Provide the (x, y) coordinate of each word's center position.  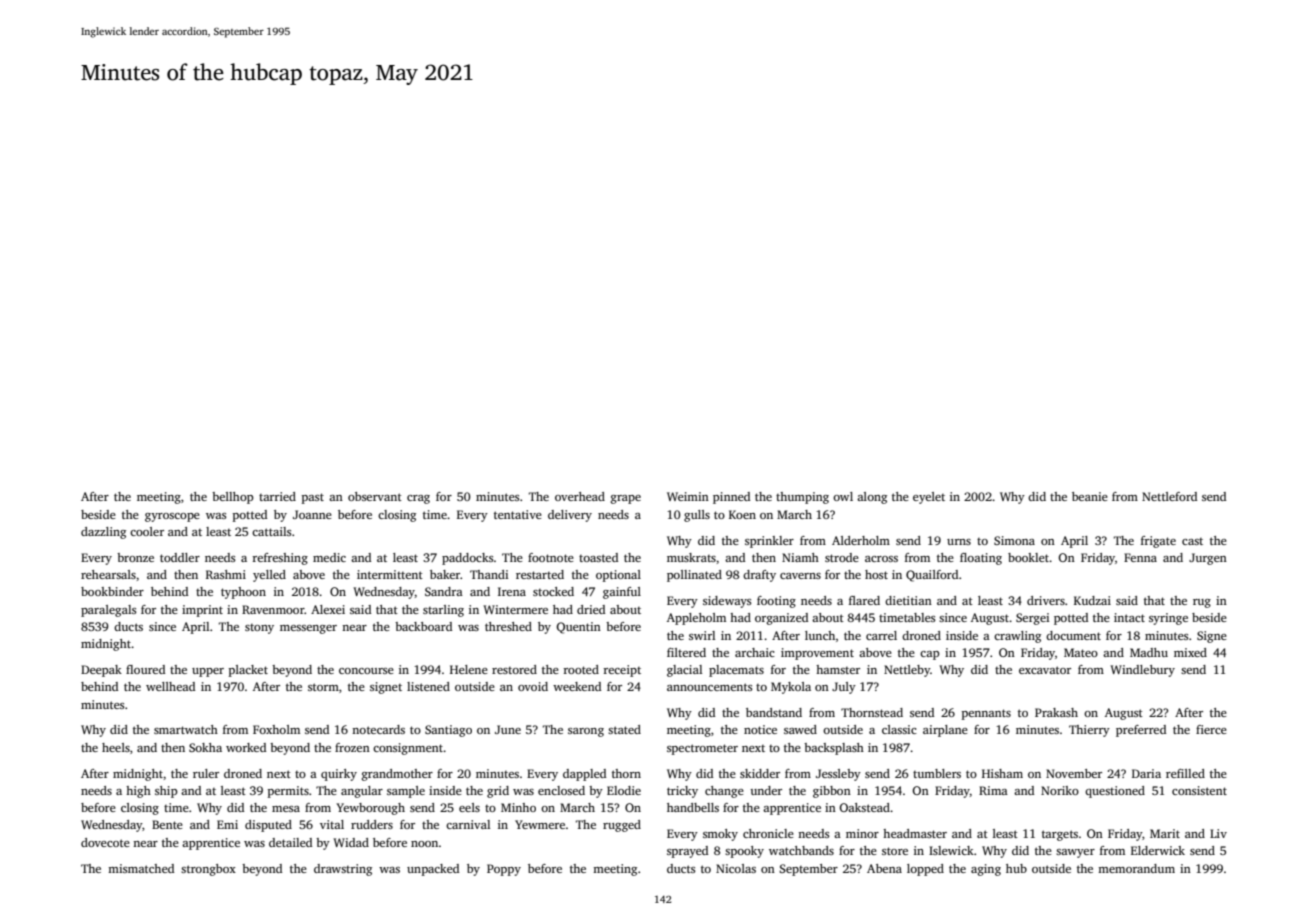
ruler (206, 773)
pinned (731, 498)
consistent (1199, 790)
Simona (1014, 540)
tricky (682, 792)
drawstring (343, 870)
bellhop (233, 498)
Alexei (328, 609)
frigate (1158, 542)
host (876, 574)
